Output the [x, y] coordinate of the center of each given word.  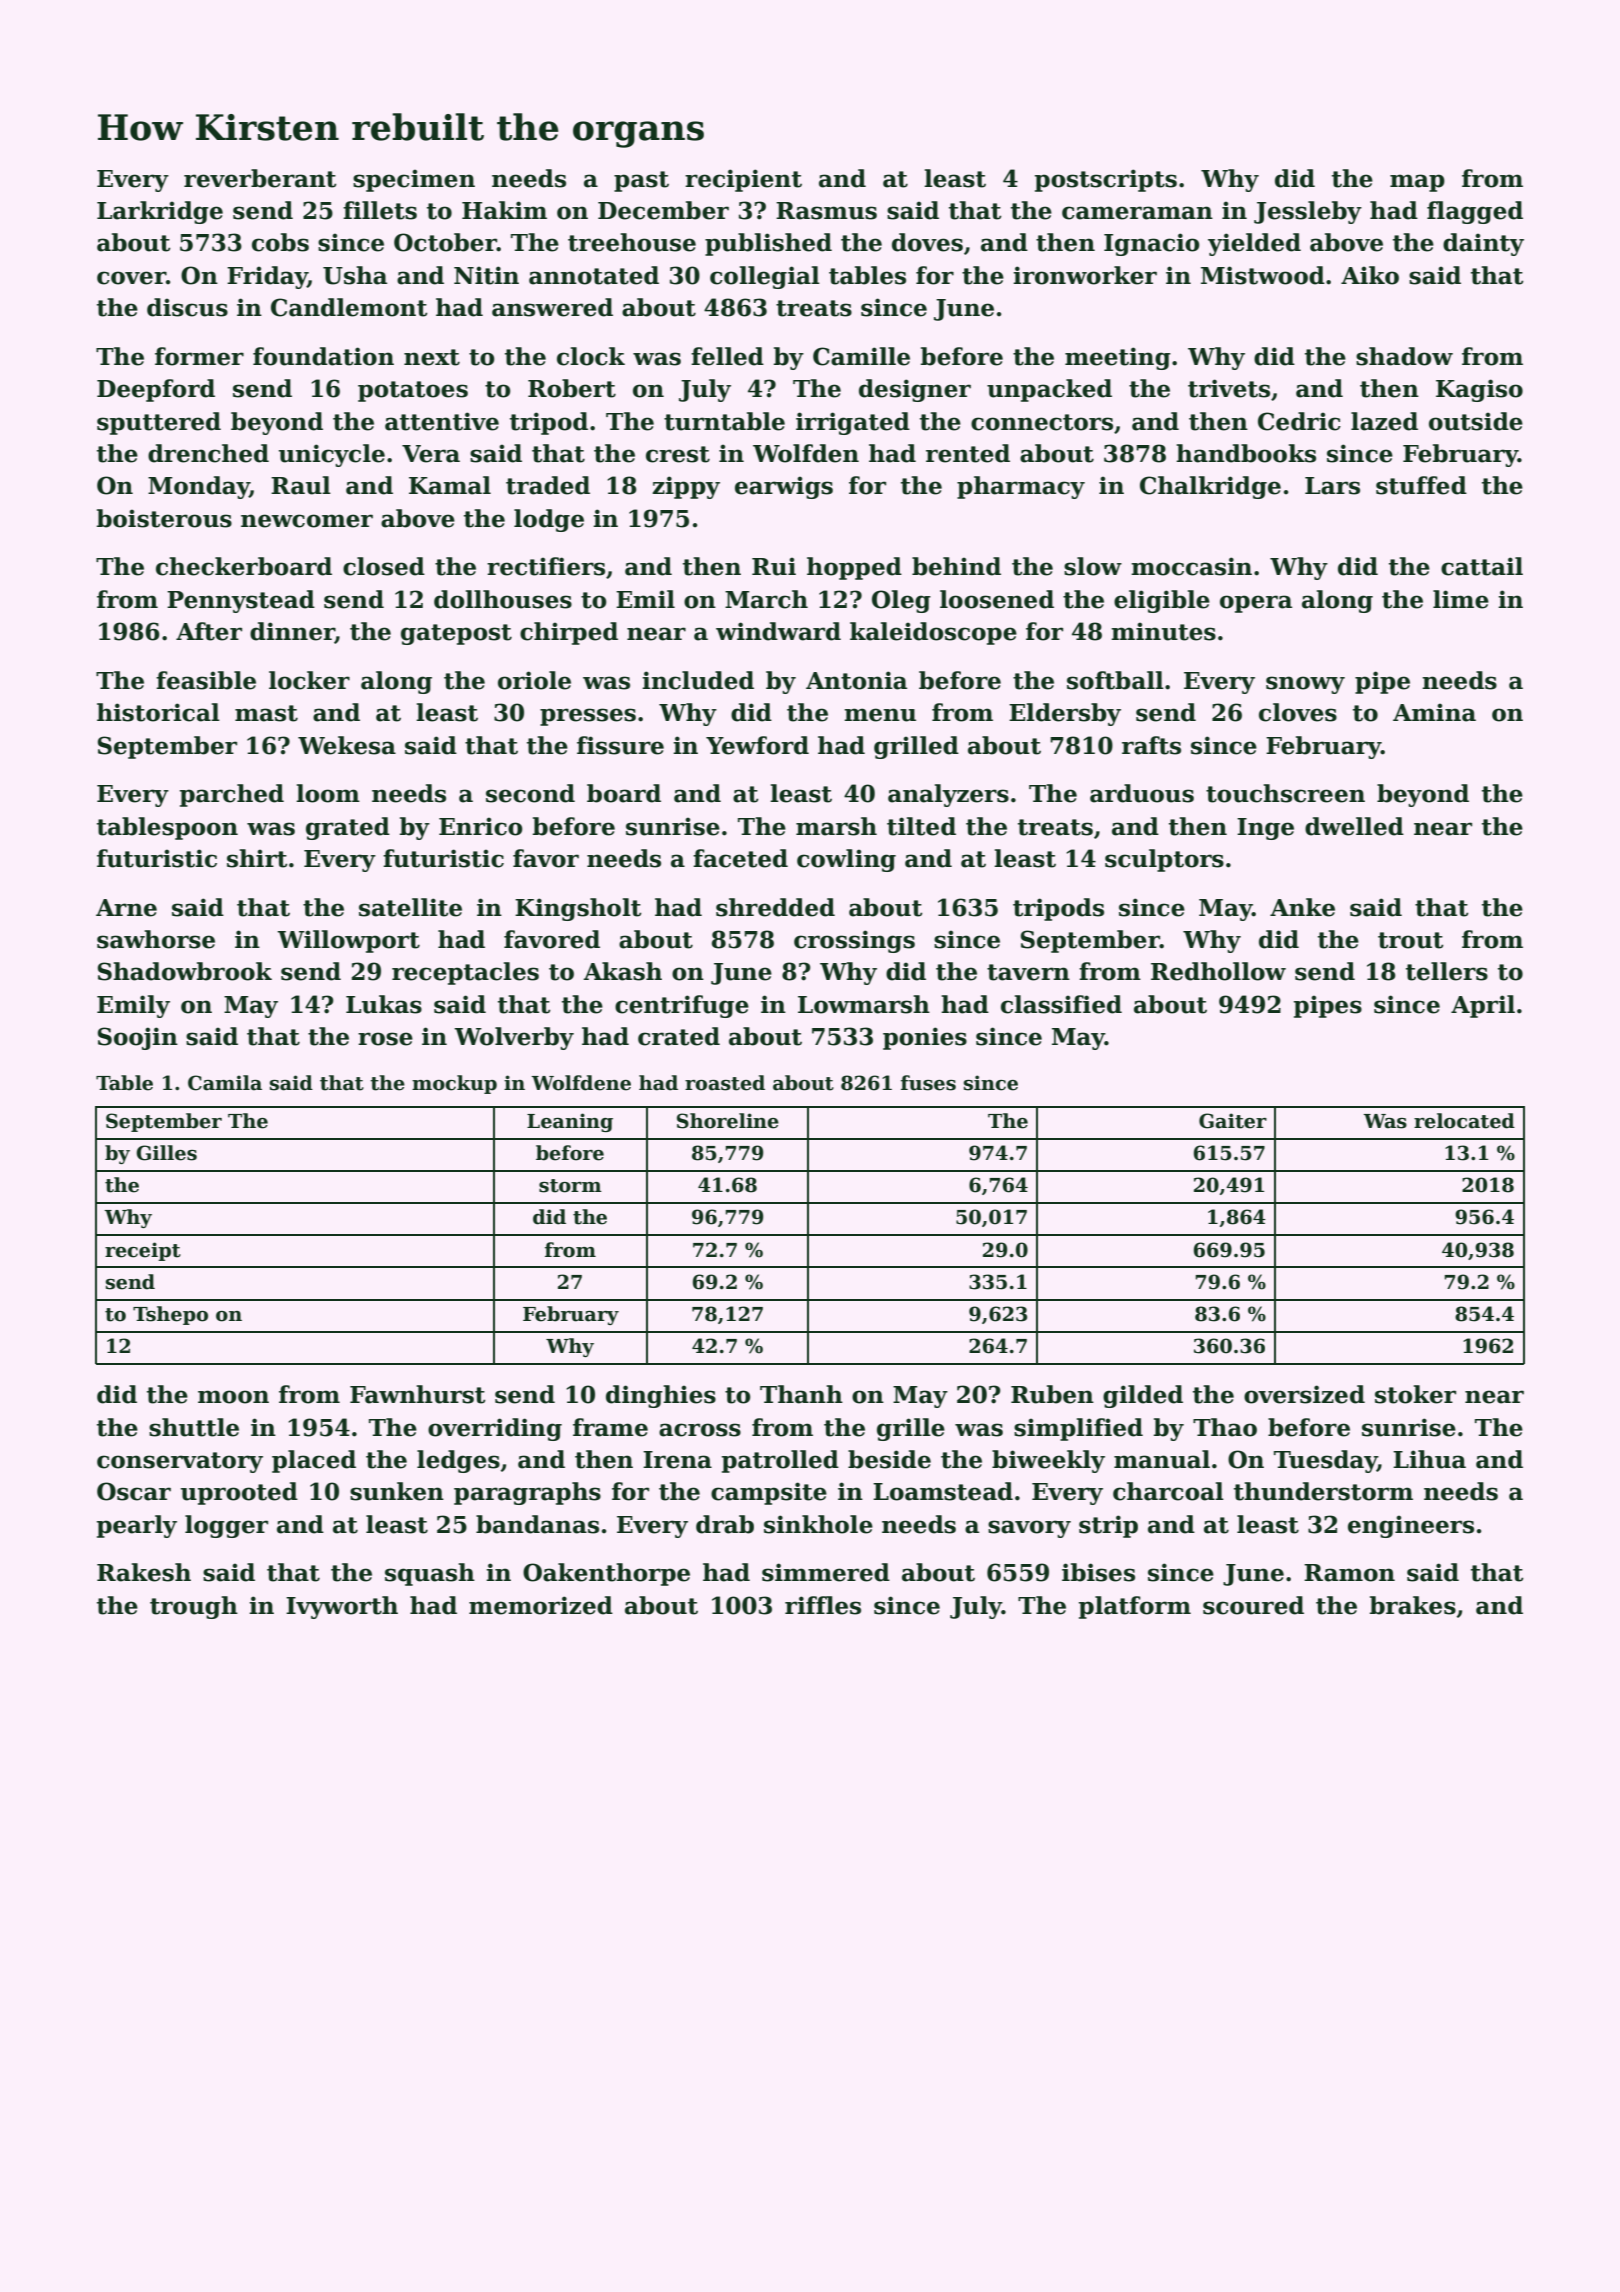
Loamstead [943, 1491]
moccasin [1191, 566]
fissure [620, 745]
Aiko [1370, 275]
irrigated [853, 423]
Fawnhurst [418, 1394]
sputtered [159, 423]
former [199, 356]
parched [232, 795]
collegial [765, 277]
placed [314, 1461]
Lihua [1429, 1459]
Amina [1434, 712]
